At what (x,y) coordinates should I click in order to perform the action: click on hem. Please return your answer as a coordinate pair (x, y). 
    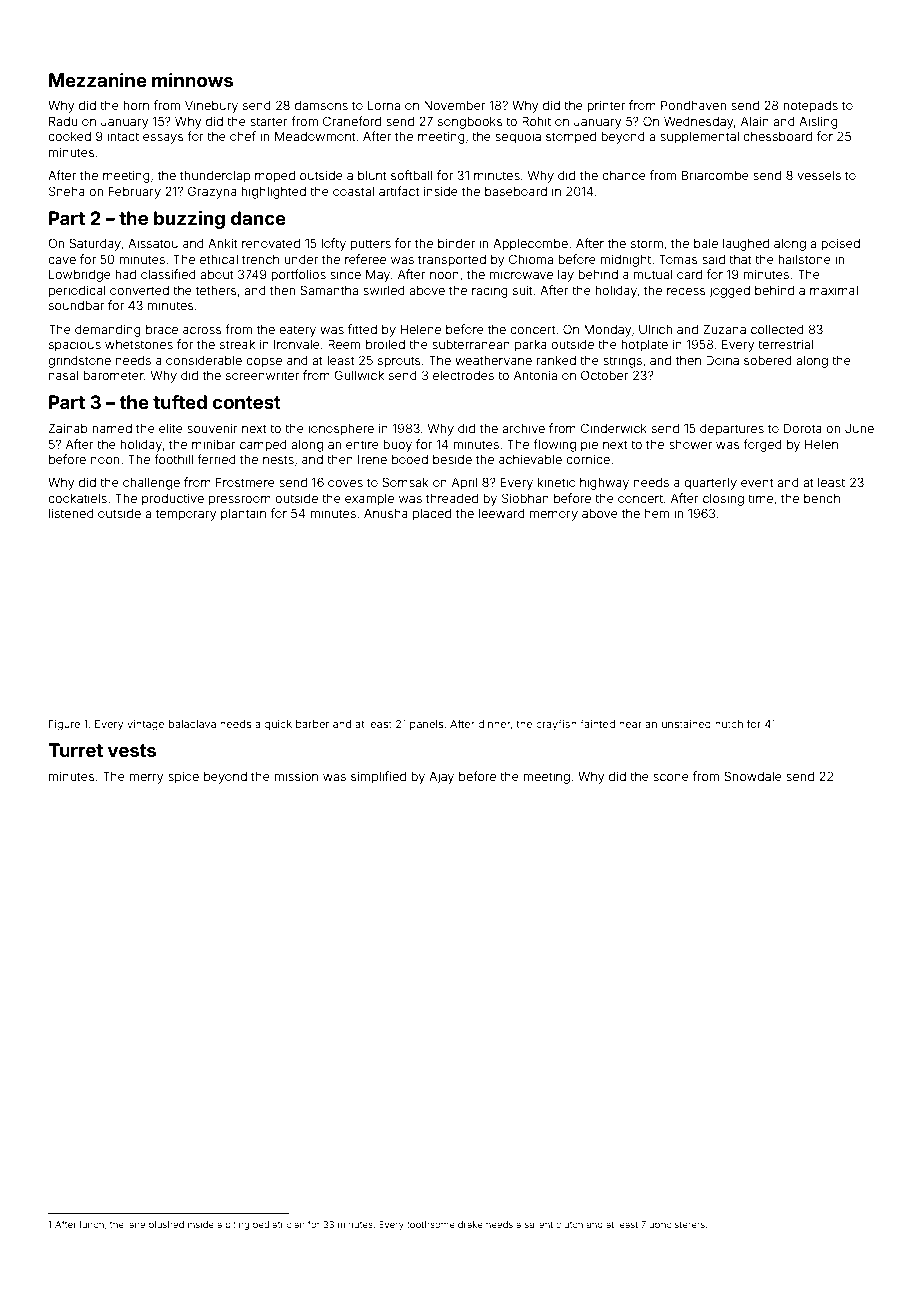
    Looking at the image, I should click on (657, 513).
